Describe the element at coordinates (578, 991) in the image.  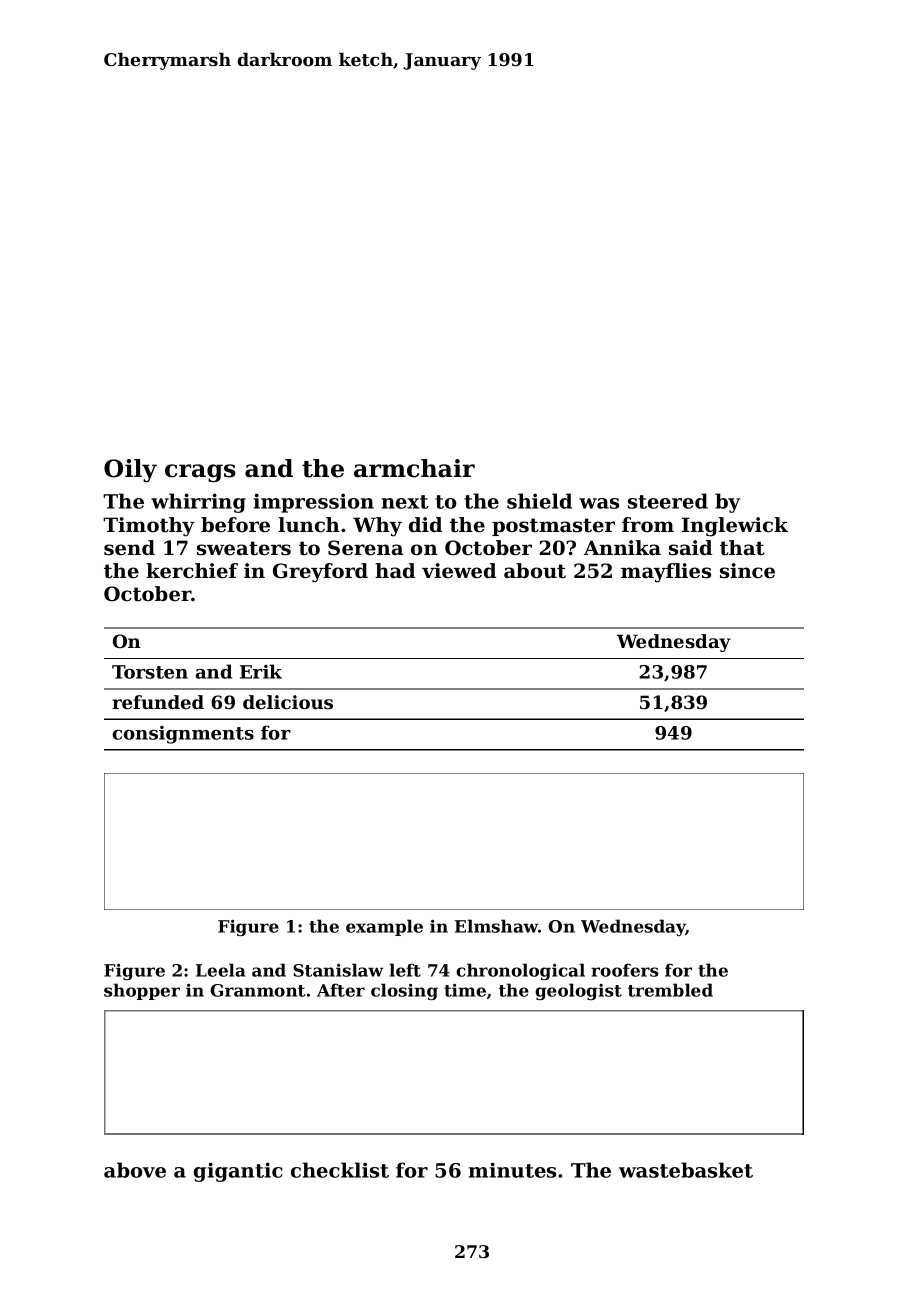
I see `geologist` at that location.
